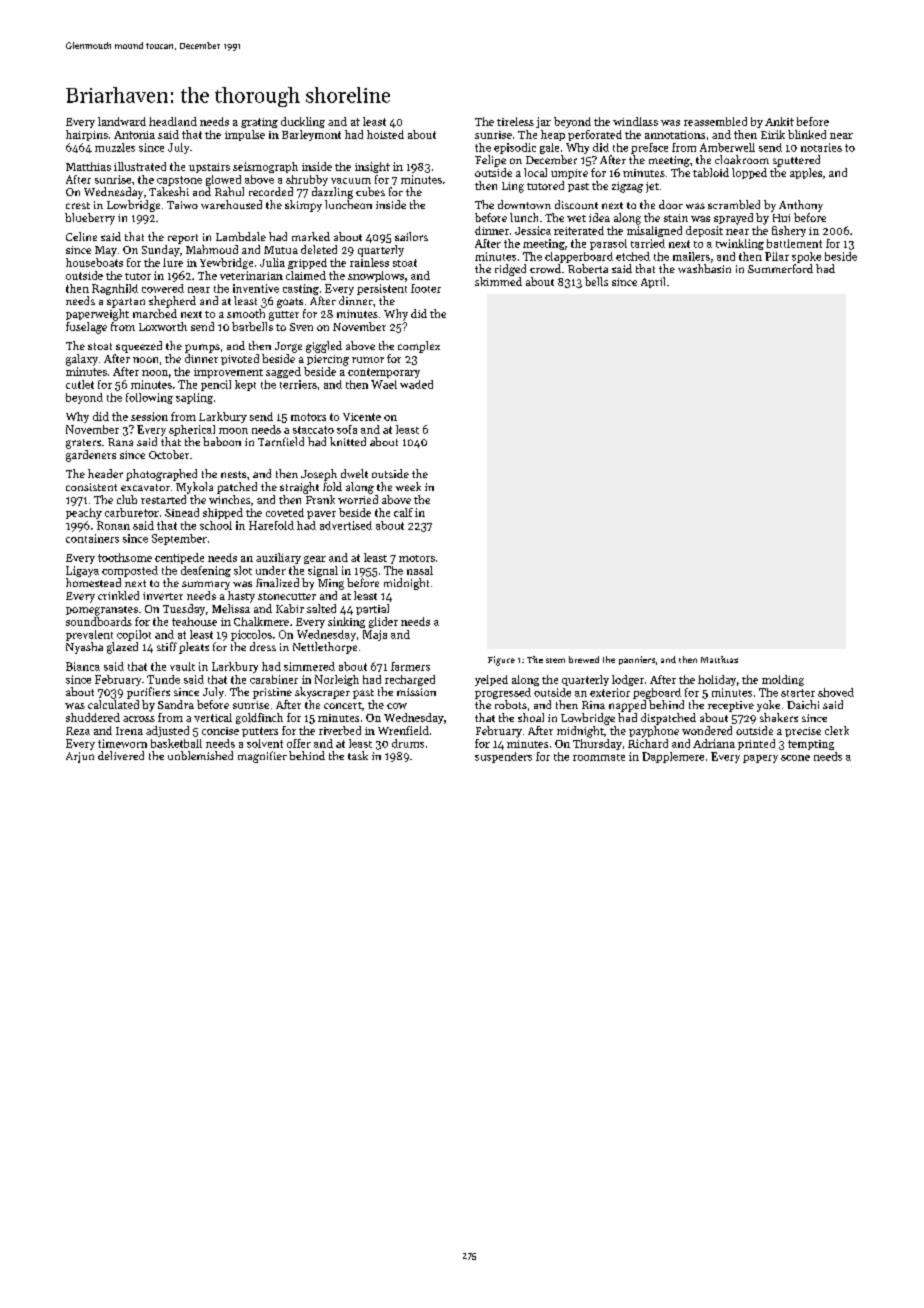 The height and width of the screenshot is (1308, 924). Describe the element at coordinates (796, 161) in the screenshot. I see `sputtered` at that location.
